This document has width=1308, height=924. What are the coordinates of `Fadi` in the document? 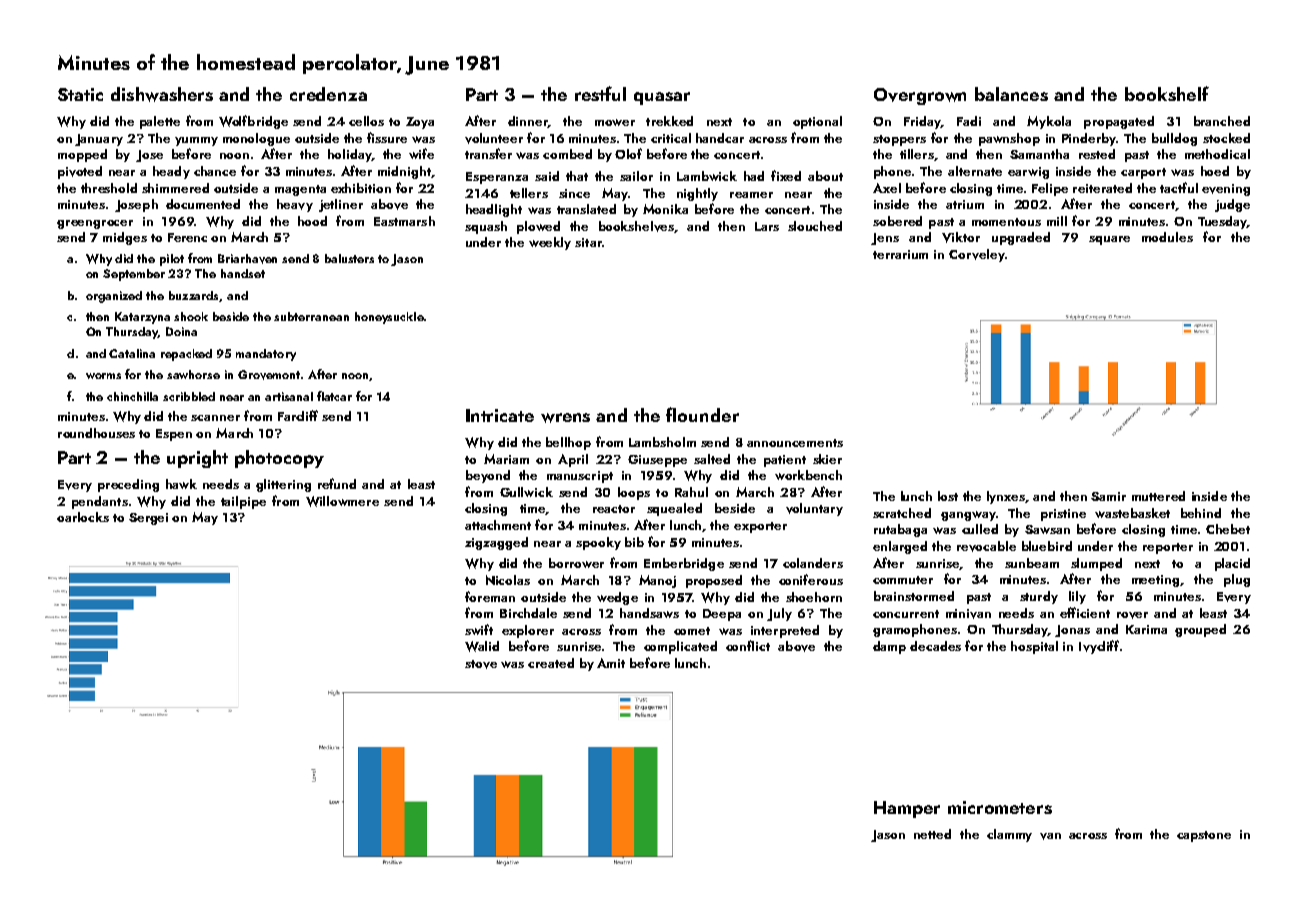 It's located at (969, 121).
